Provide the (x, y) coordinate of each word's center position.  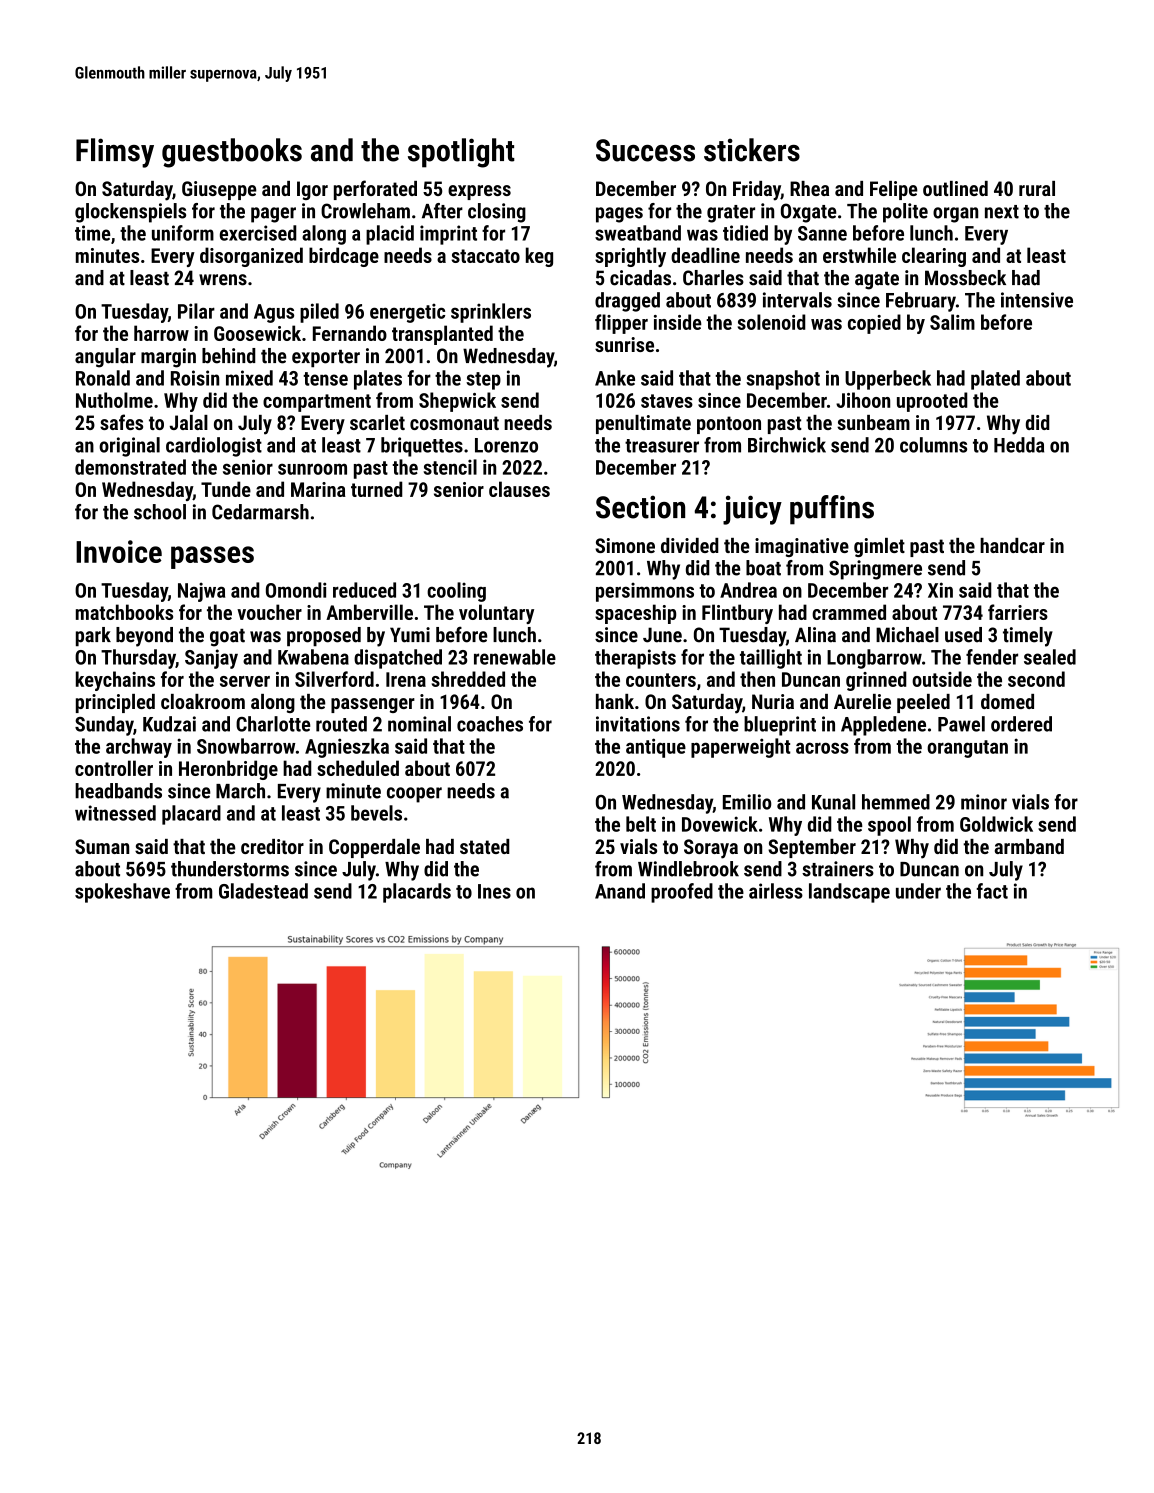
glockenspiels (130, 213)
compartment (317, 403)
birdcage (344, 257)
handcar (1012, 545)
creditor (272, 846)
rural (1037, 188)
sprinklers (491, 313)
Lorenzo (506, 445)
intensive (1037, 300)
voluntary (496, 614)
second (1036, 679)
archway (139, 748)
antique (656, 748)
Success (645, 150)
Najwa (201, 592)
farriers (1018, 612)
